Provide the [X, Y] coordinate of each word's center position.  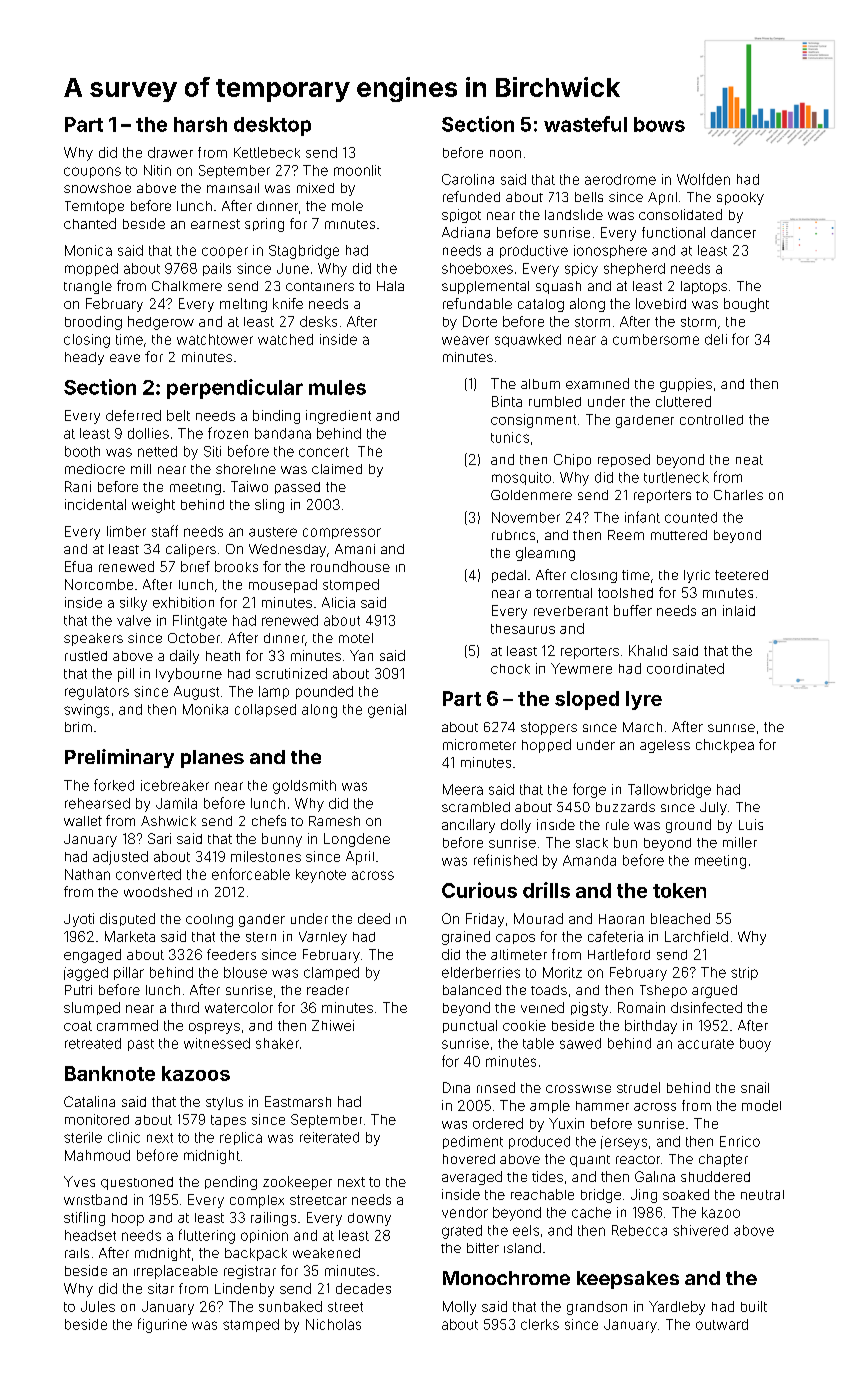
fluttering [207, 1236]
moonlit [357, 170]
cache [591, 1212]
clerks [540, 1324]
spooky [740, 198]
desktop [272, 126]
